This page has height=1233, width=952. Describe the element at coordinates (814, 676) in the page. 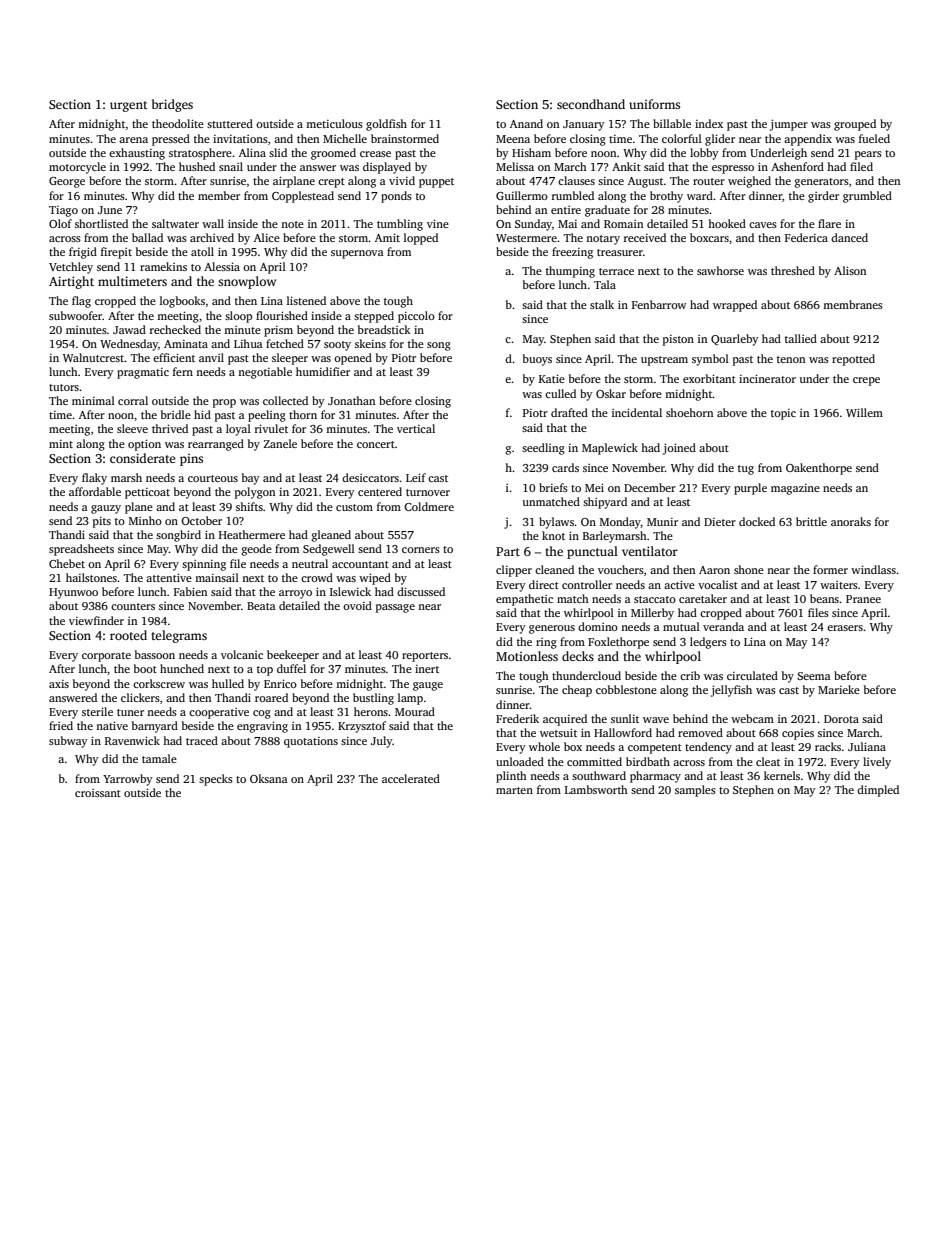

I see `Seema` at that location.
